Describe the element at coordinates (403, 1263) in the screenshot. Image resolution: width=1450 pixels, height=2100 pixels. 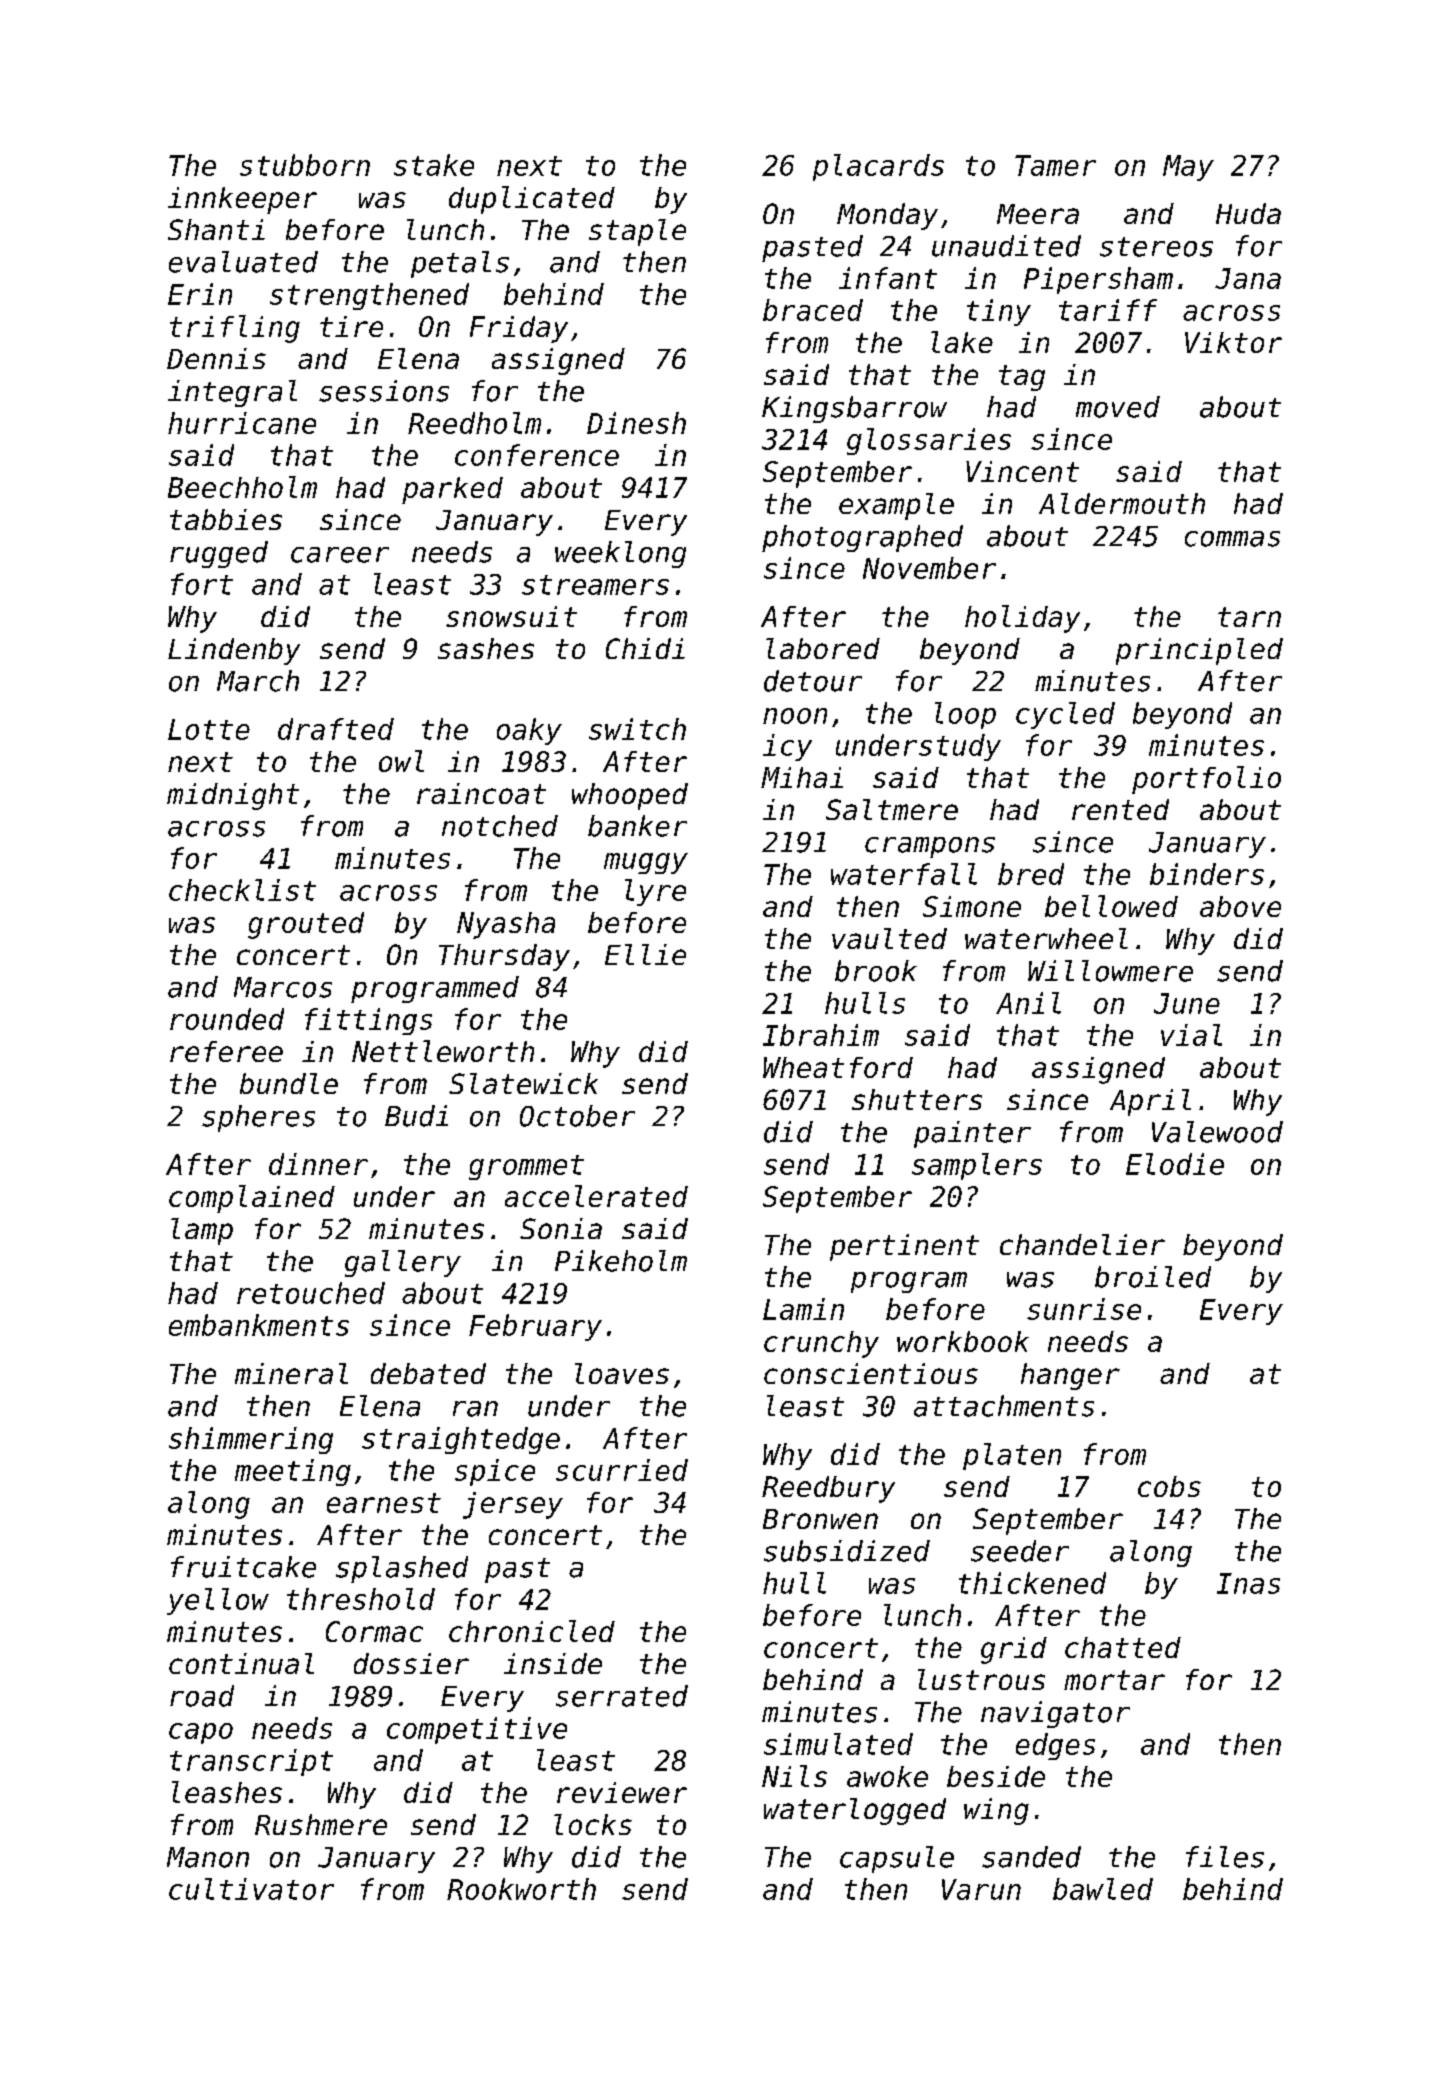
I see `gallery` at that location.
